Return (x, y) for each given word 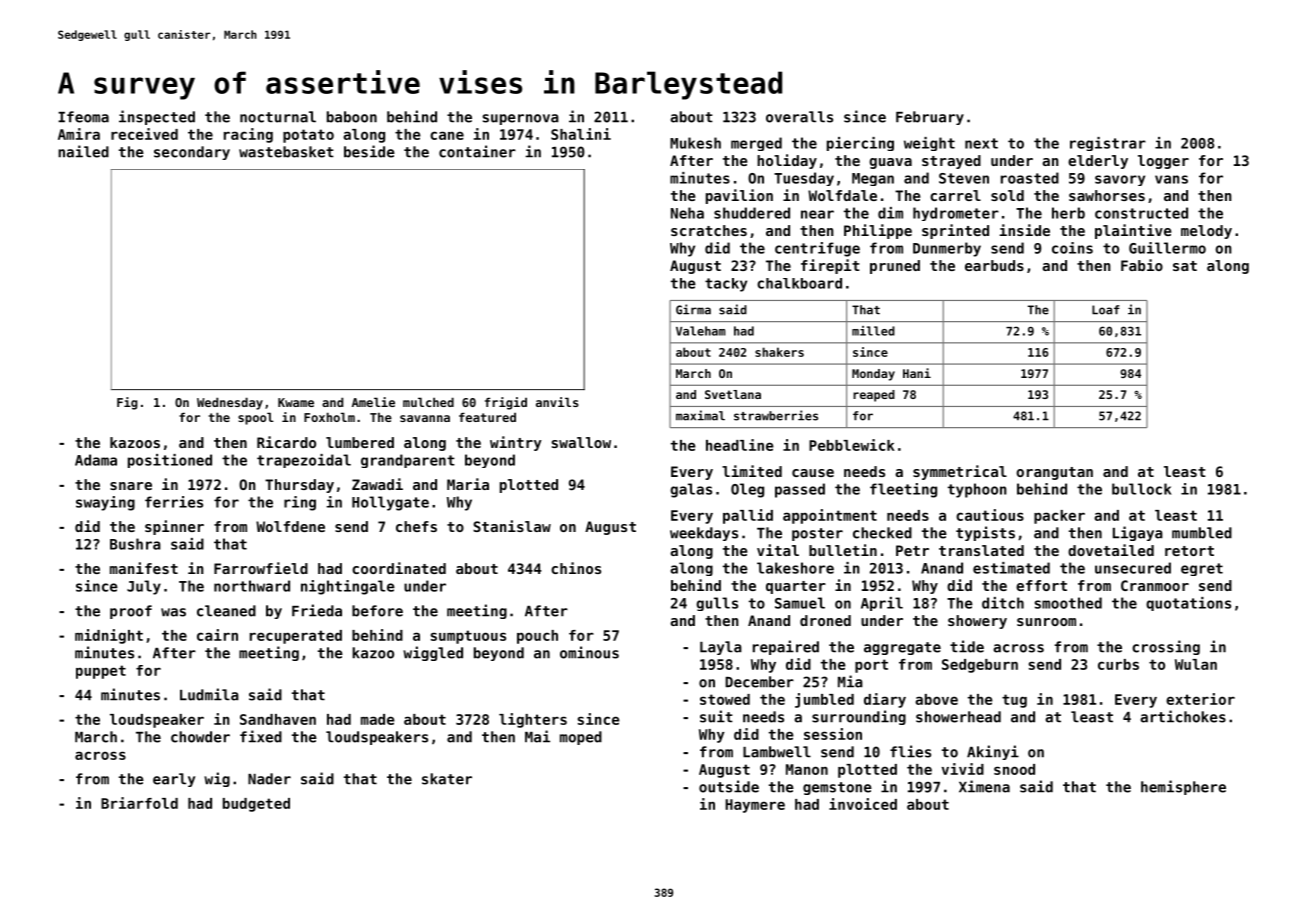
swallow (581, 442)
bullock (1141, 489)
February (930, 118)
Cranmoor (1155, 585)
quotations (1188, 604)
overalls (799, 117)
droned (825, 620)
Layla (721, 648)
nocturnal (278, 117)
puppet (101, 672)
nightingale (348, 587)
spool (256, 418)
